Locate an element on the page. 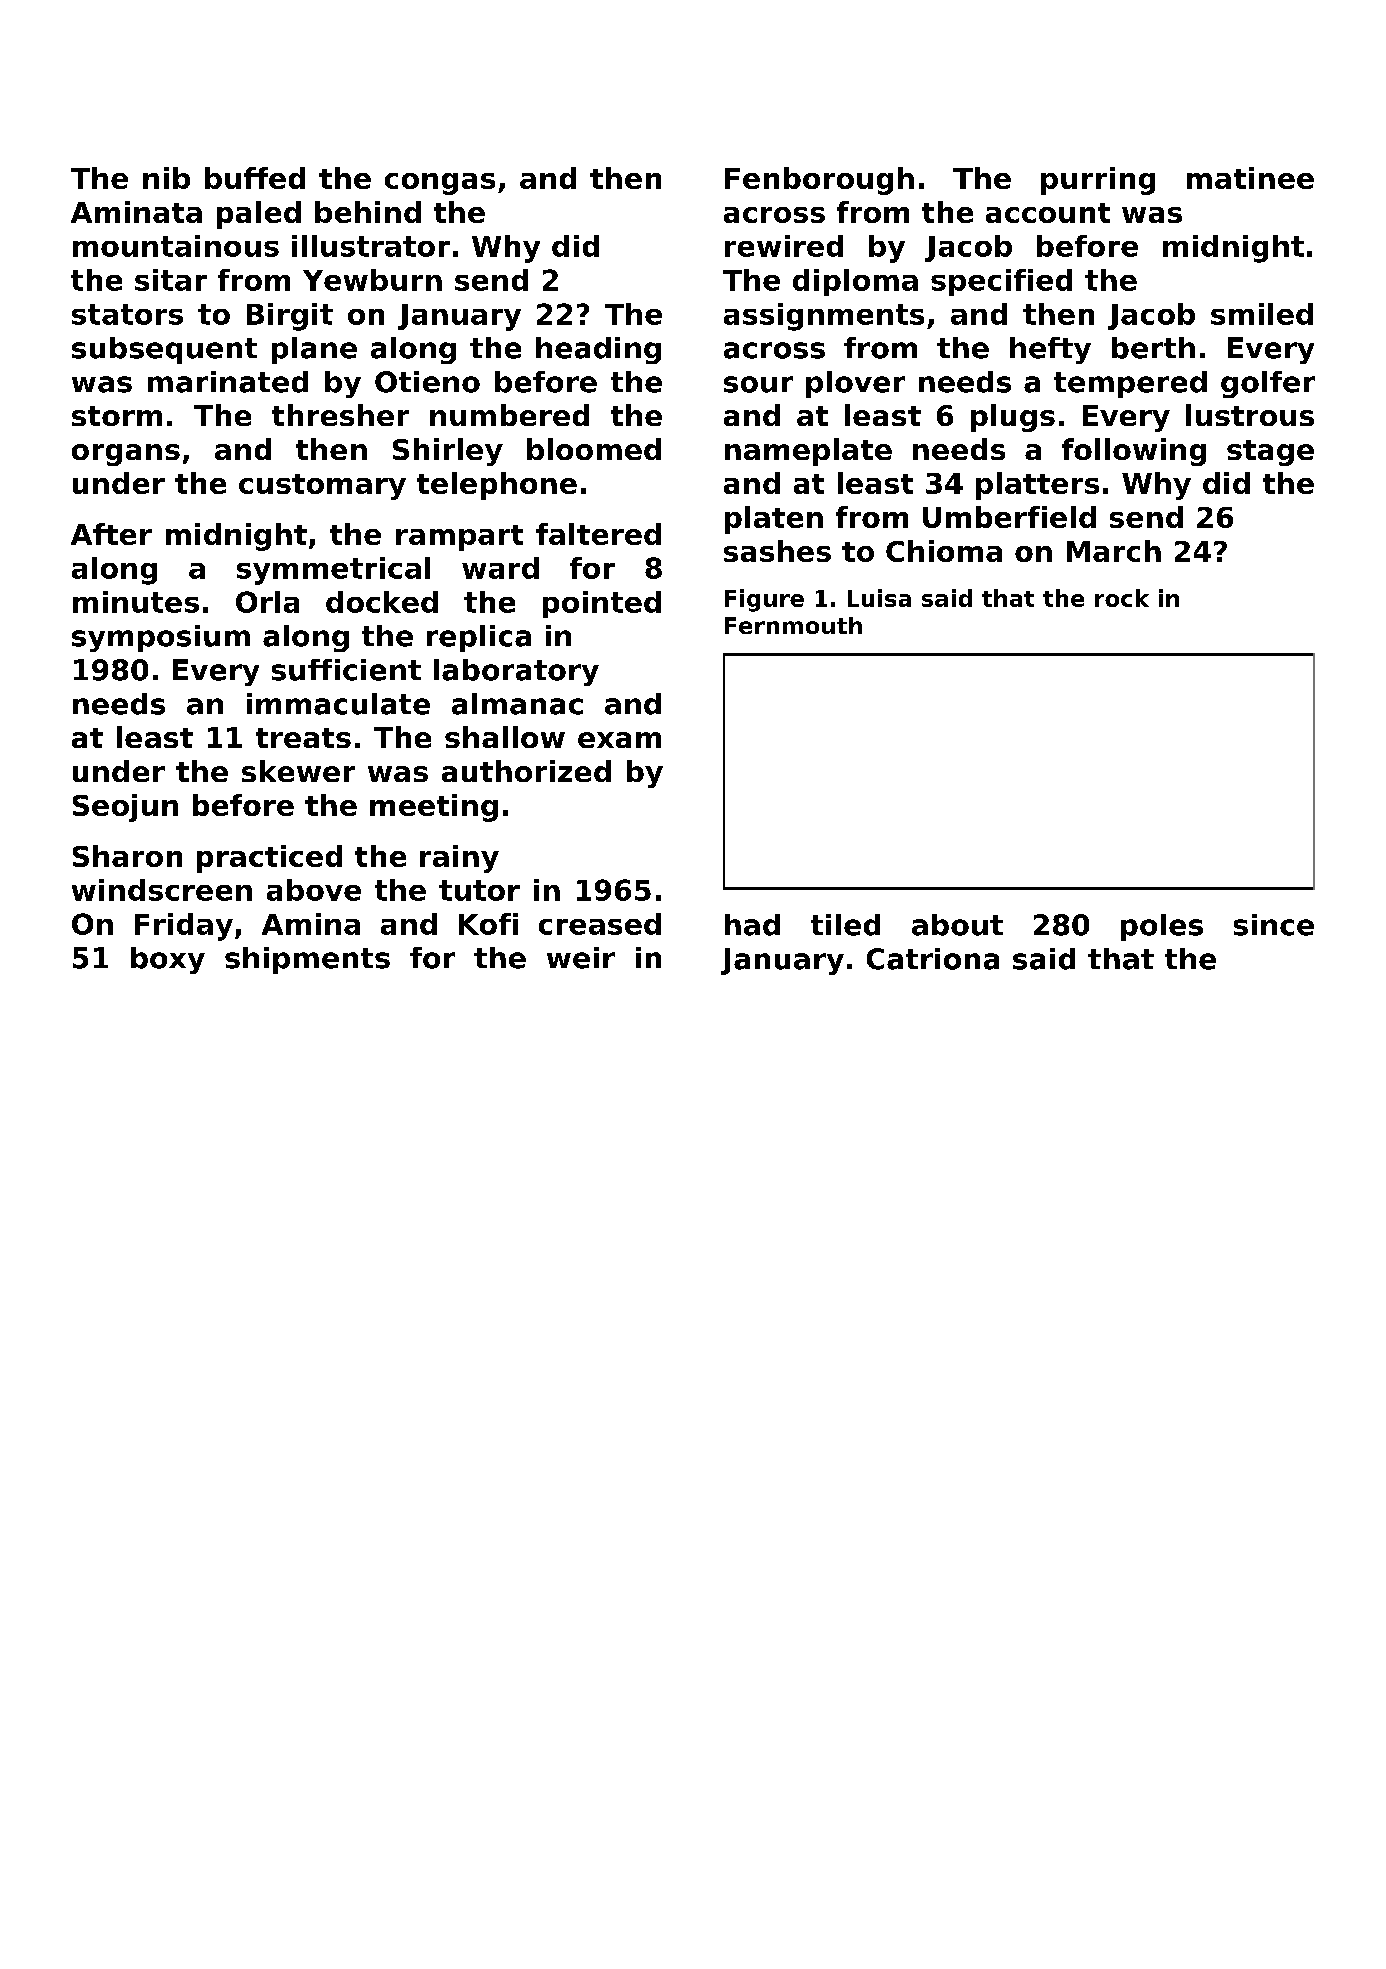  Figure is located at coordinates (764, 600).
